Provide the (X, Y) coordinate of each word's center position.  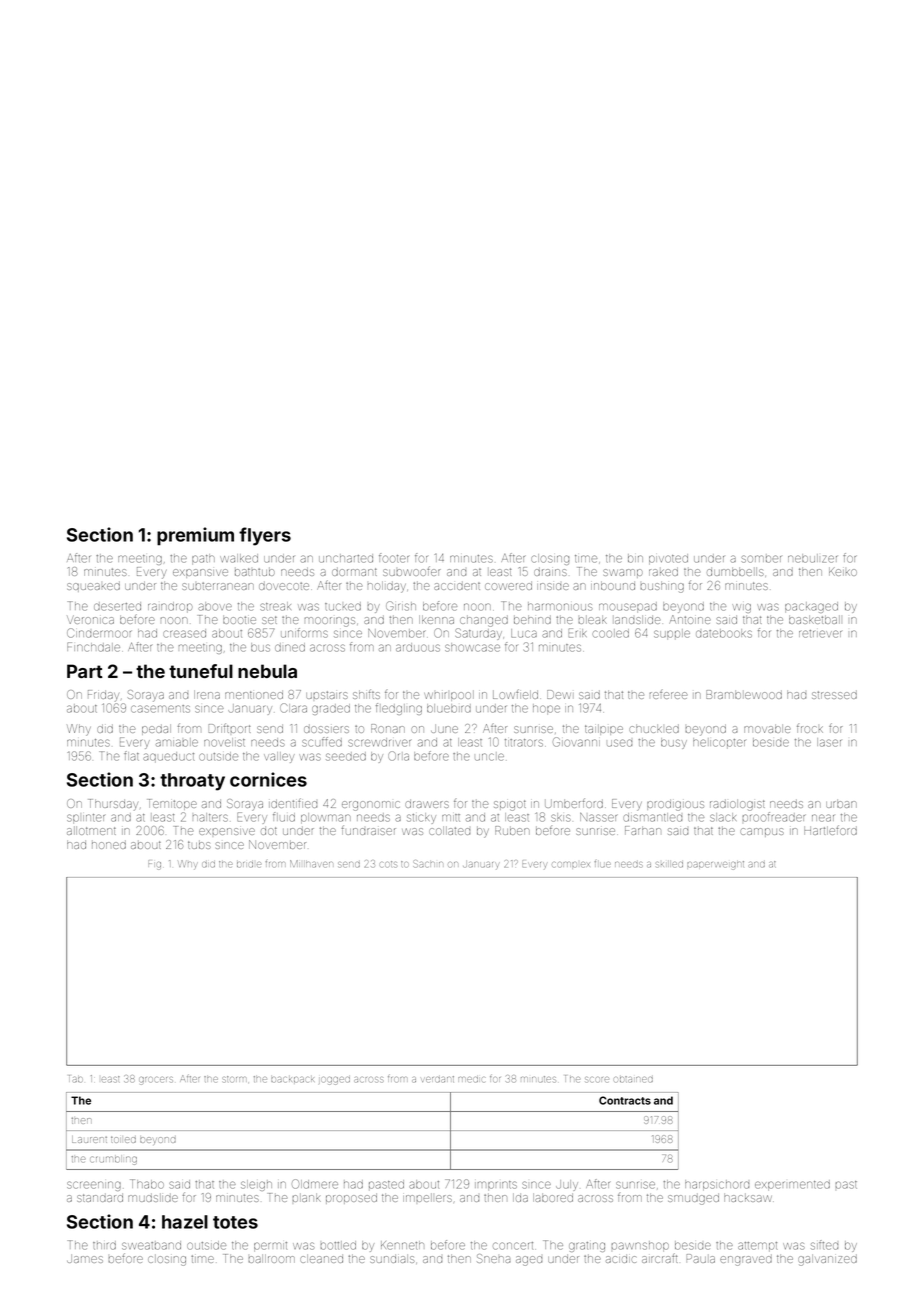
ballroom (272, 1259)
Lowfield (515, 694)
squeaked (93, 587)
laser (829, 742)
